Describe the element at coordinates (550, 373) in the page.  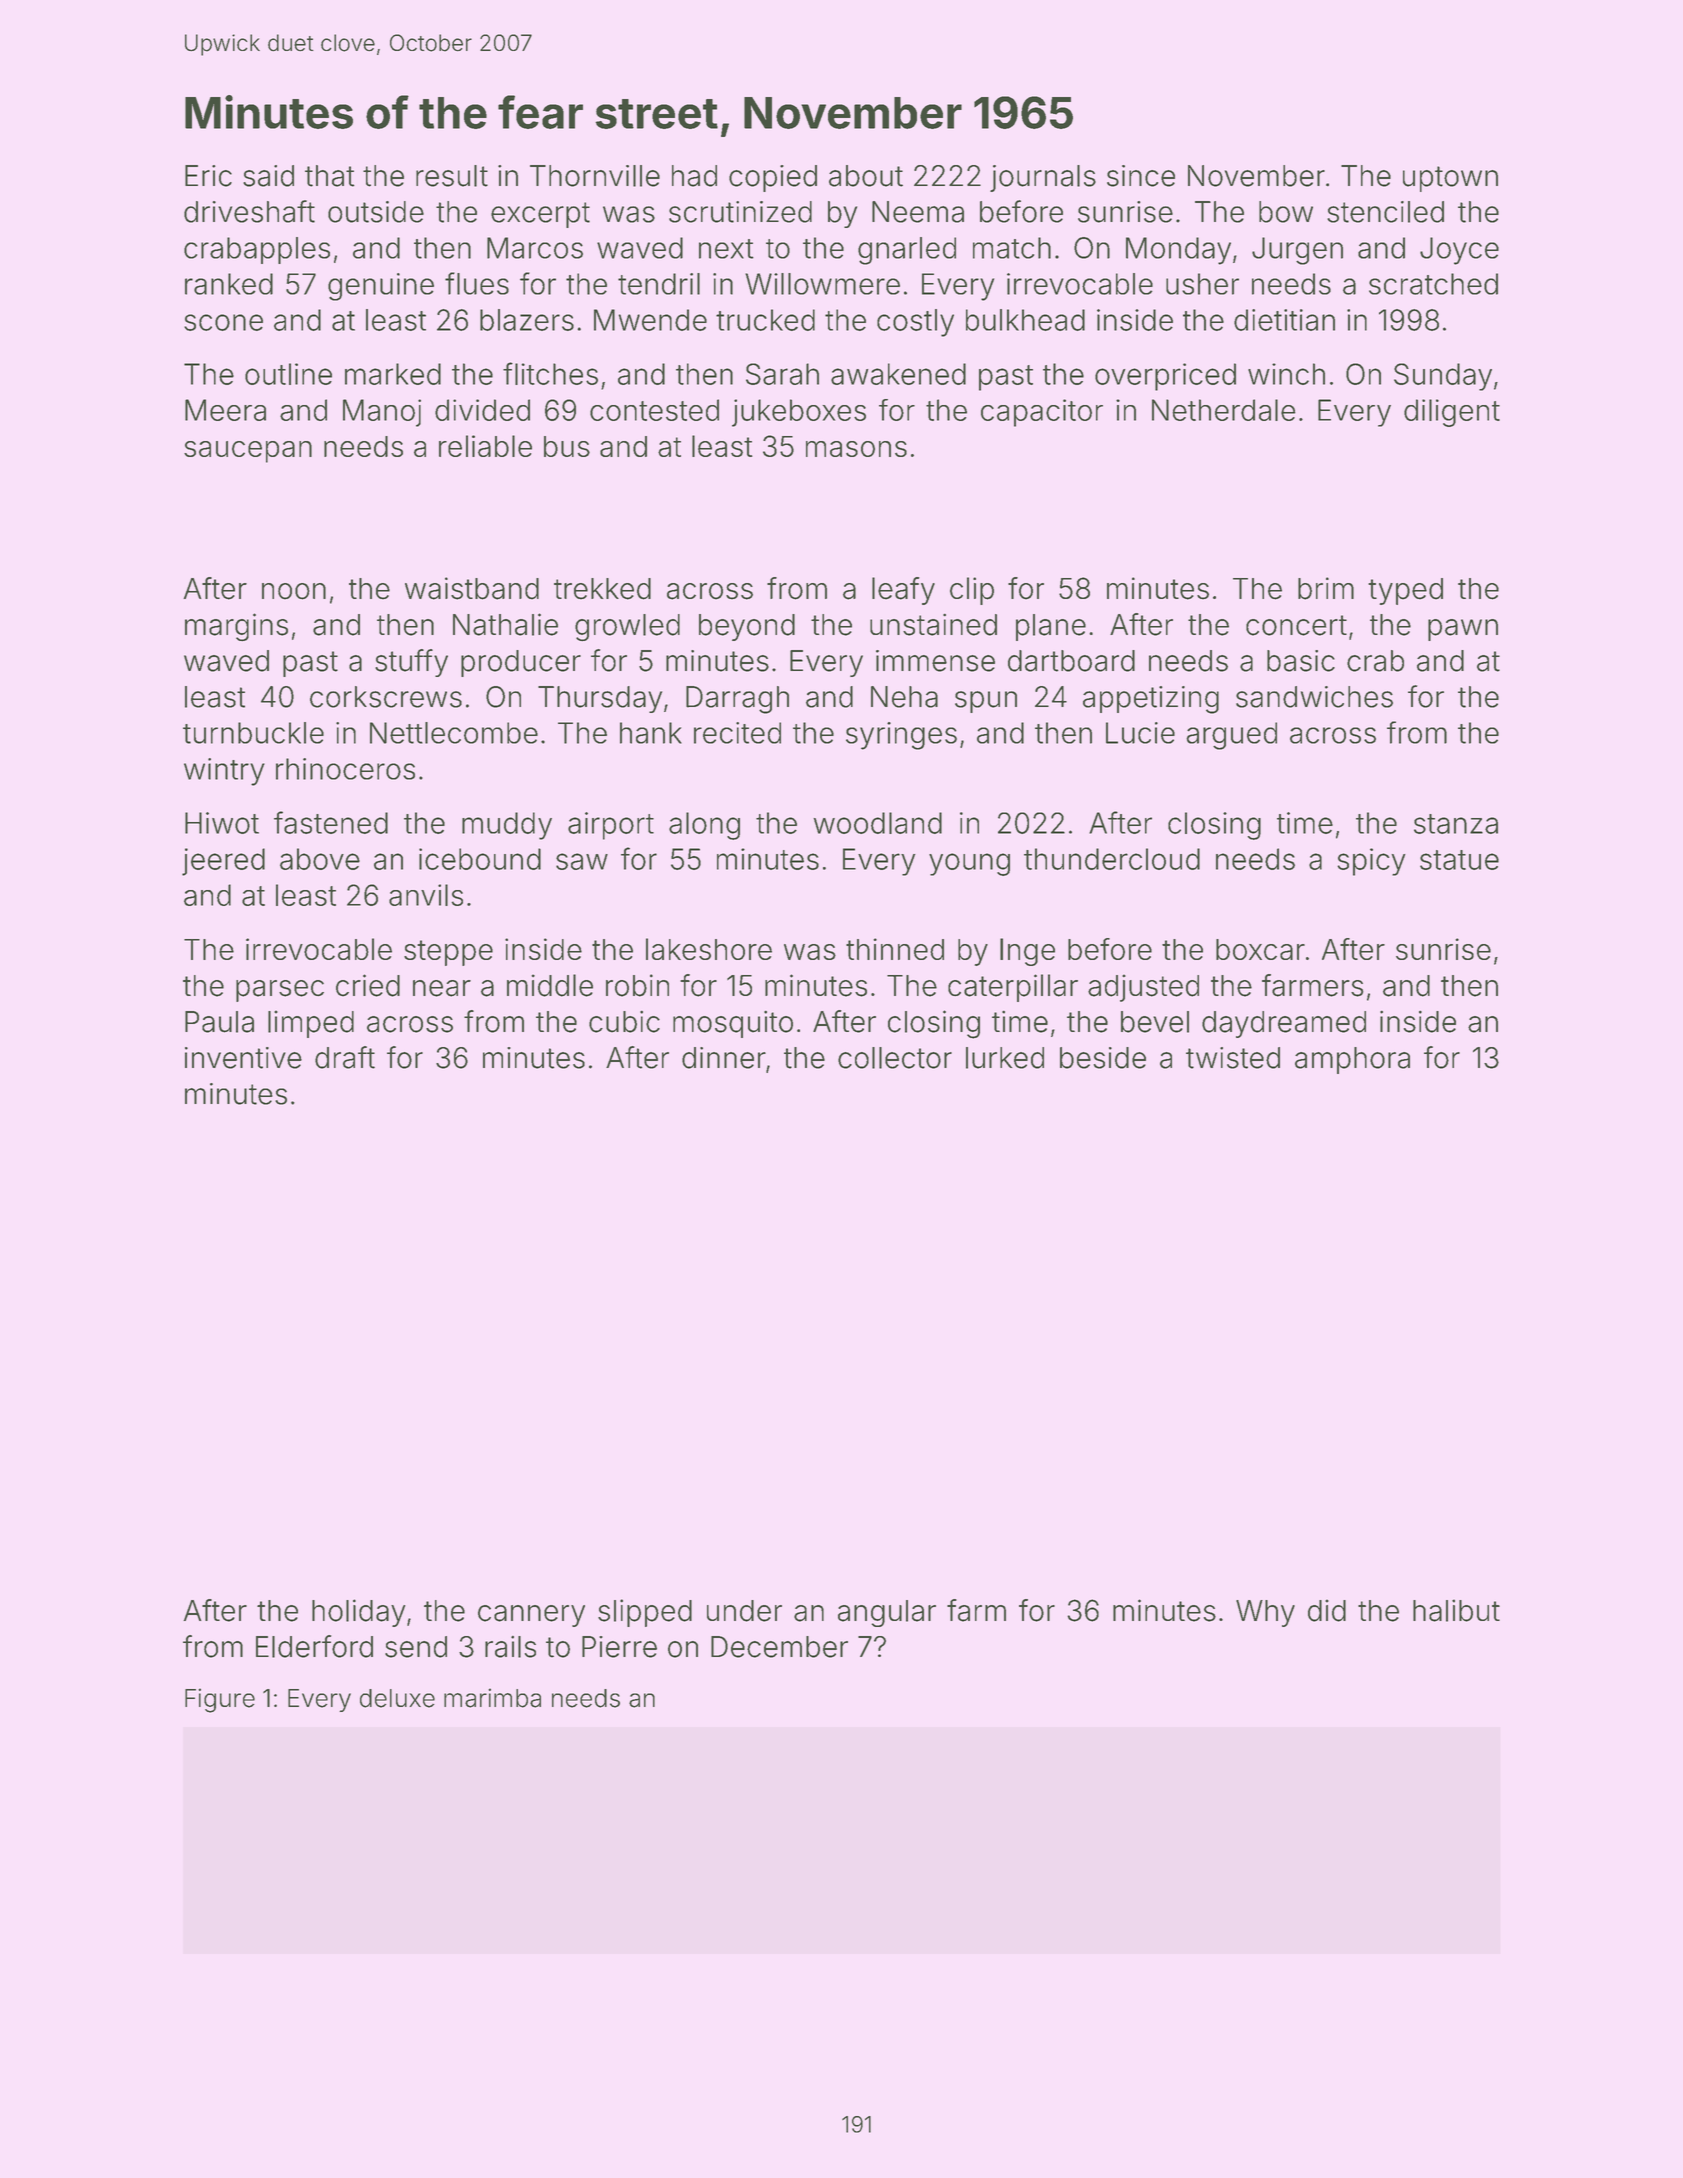
I see `flitches` at that location.
